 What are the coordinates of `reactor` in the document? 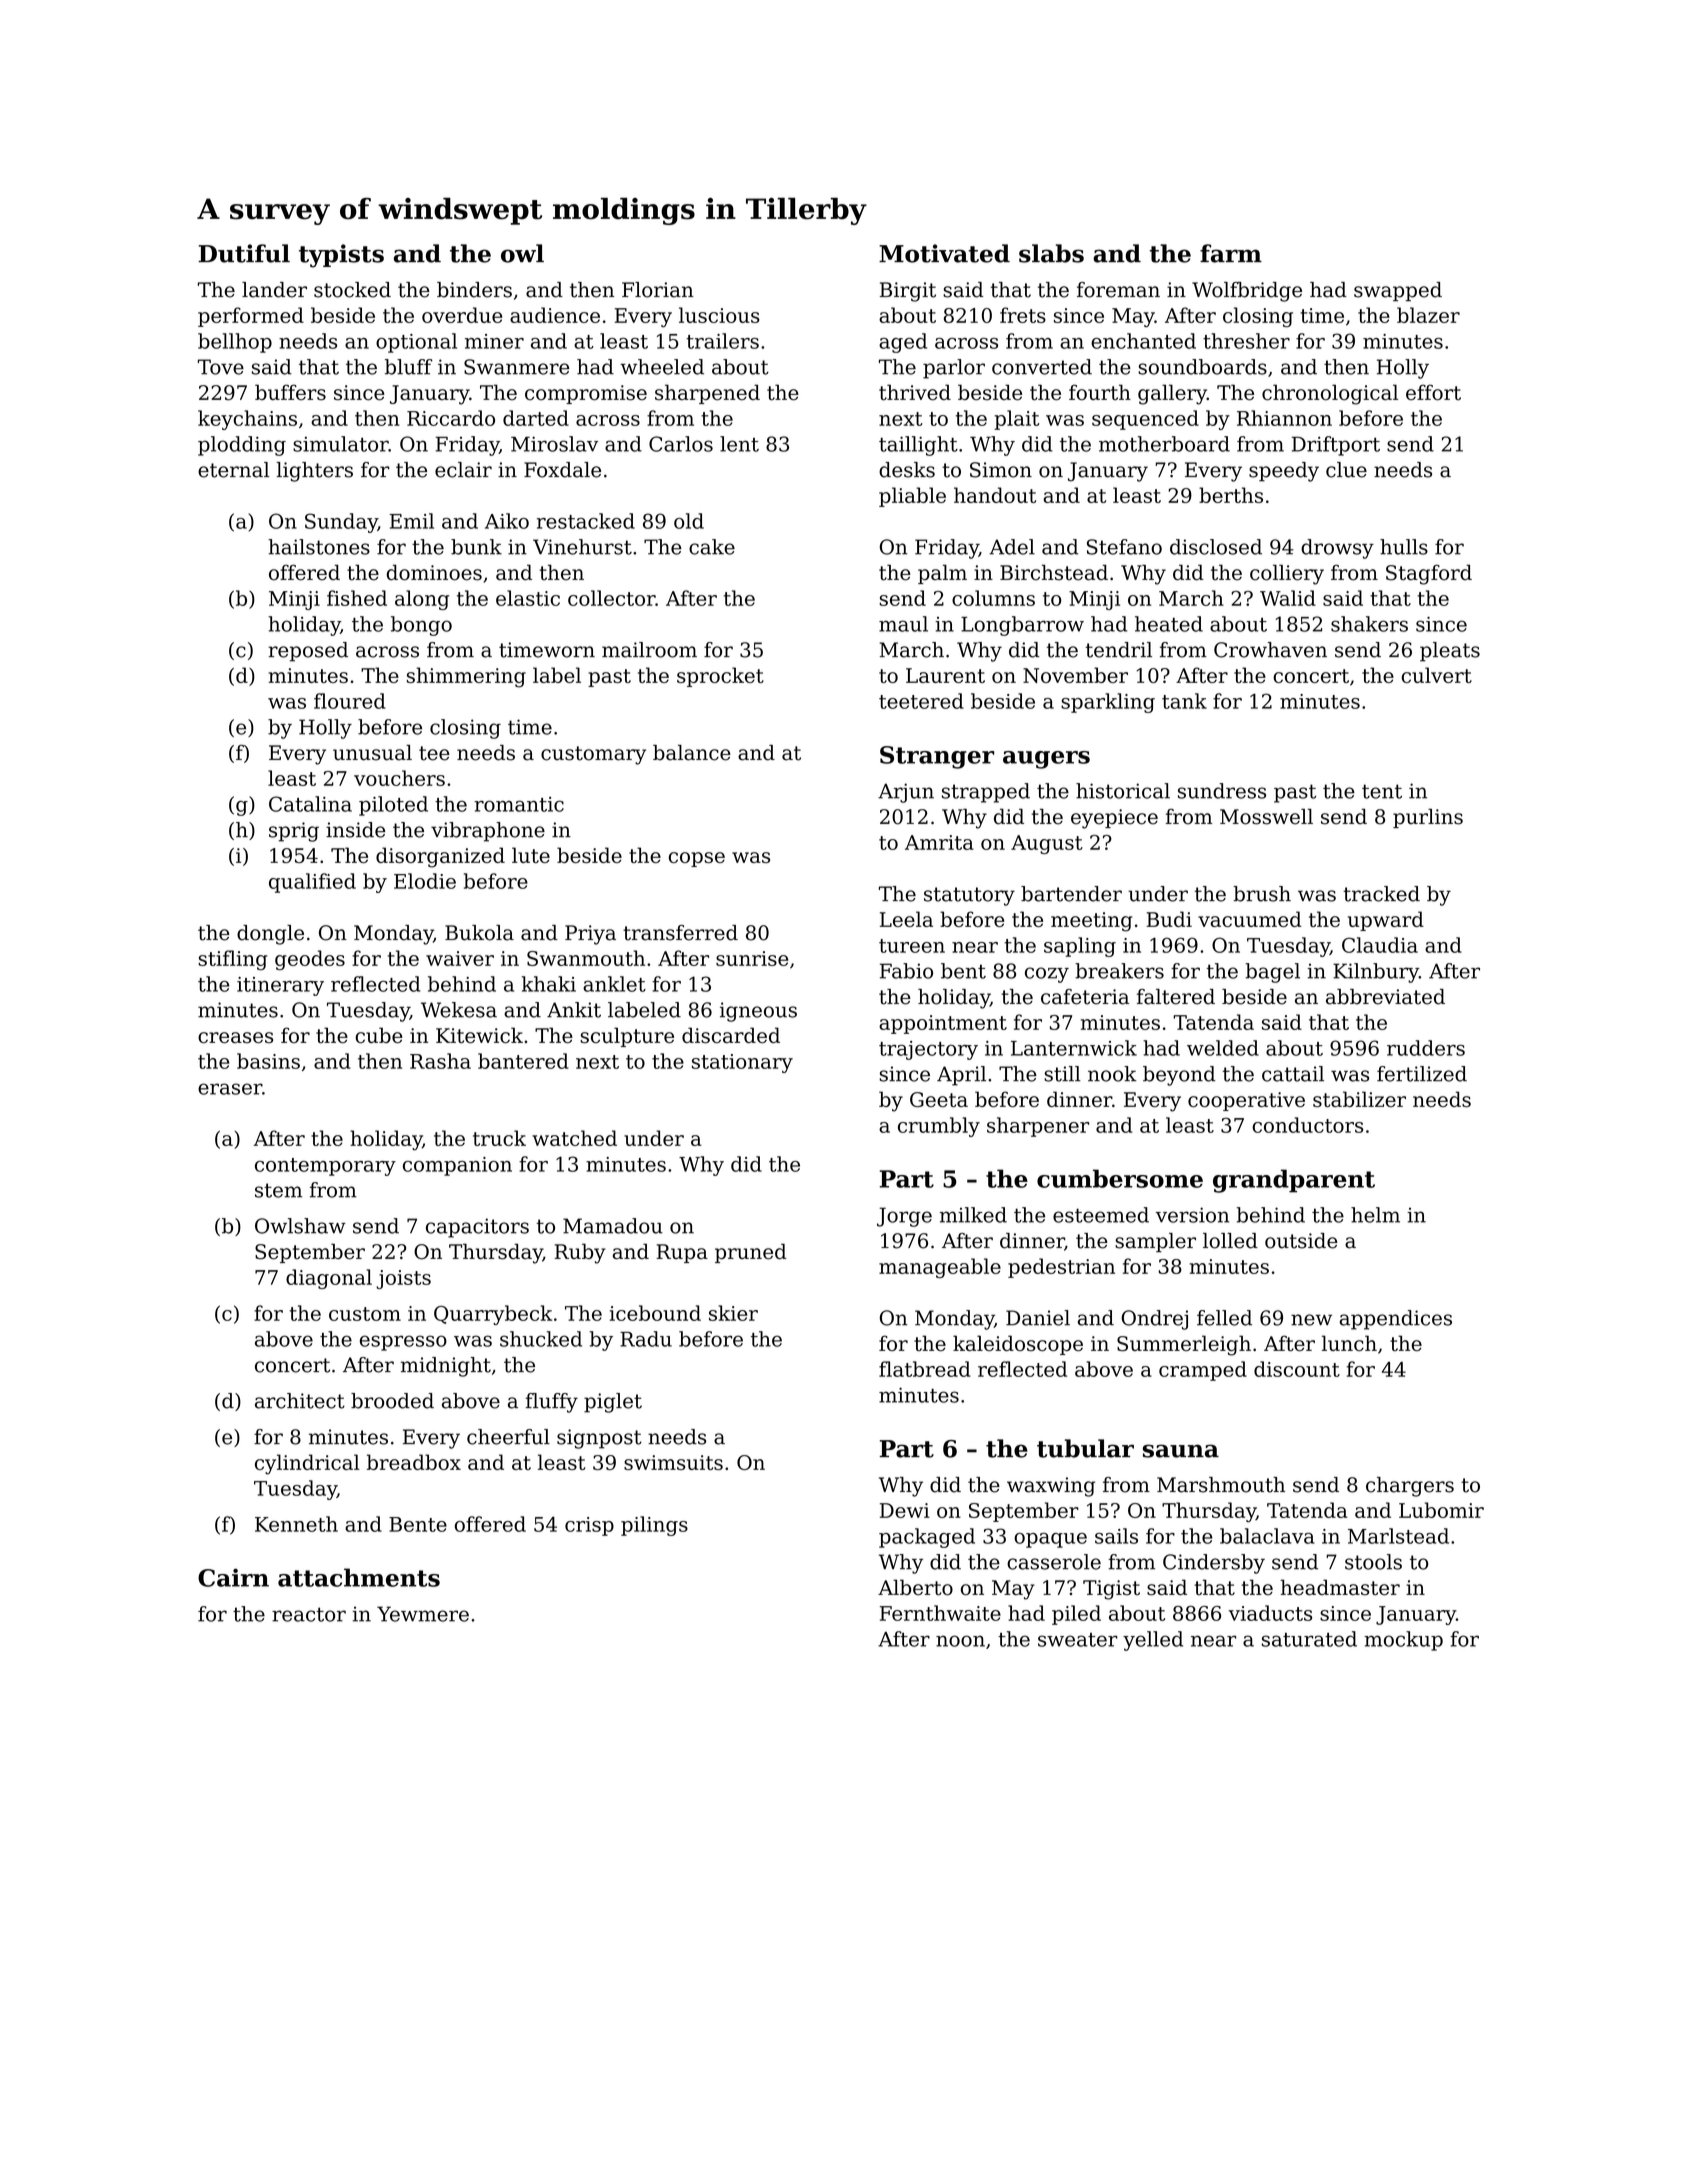 It's located at (309, 1614).
